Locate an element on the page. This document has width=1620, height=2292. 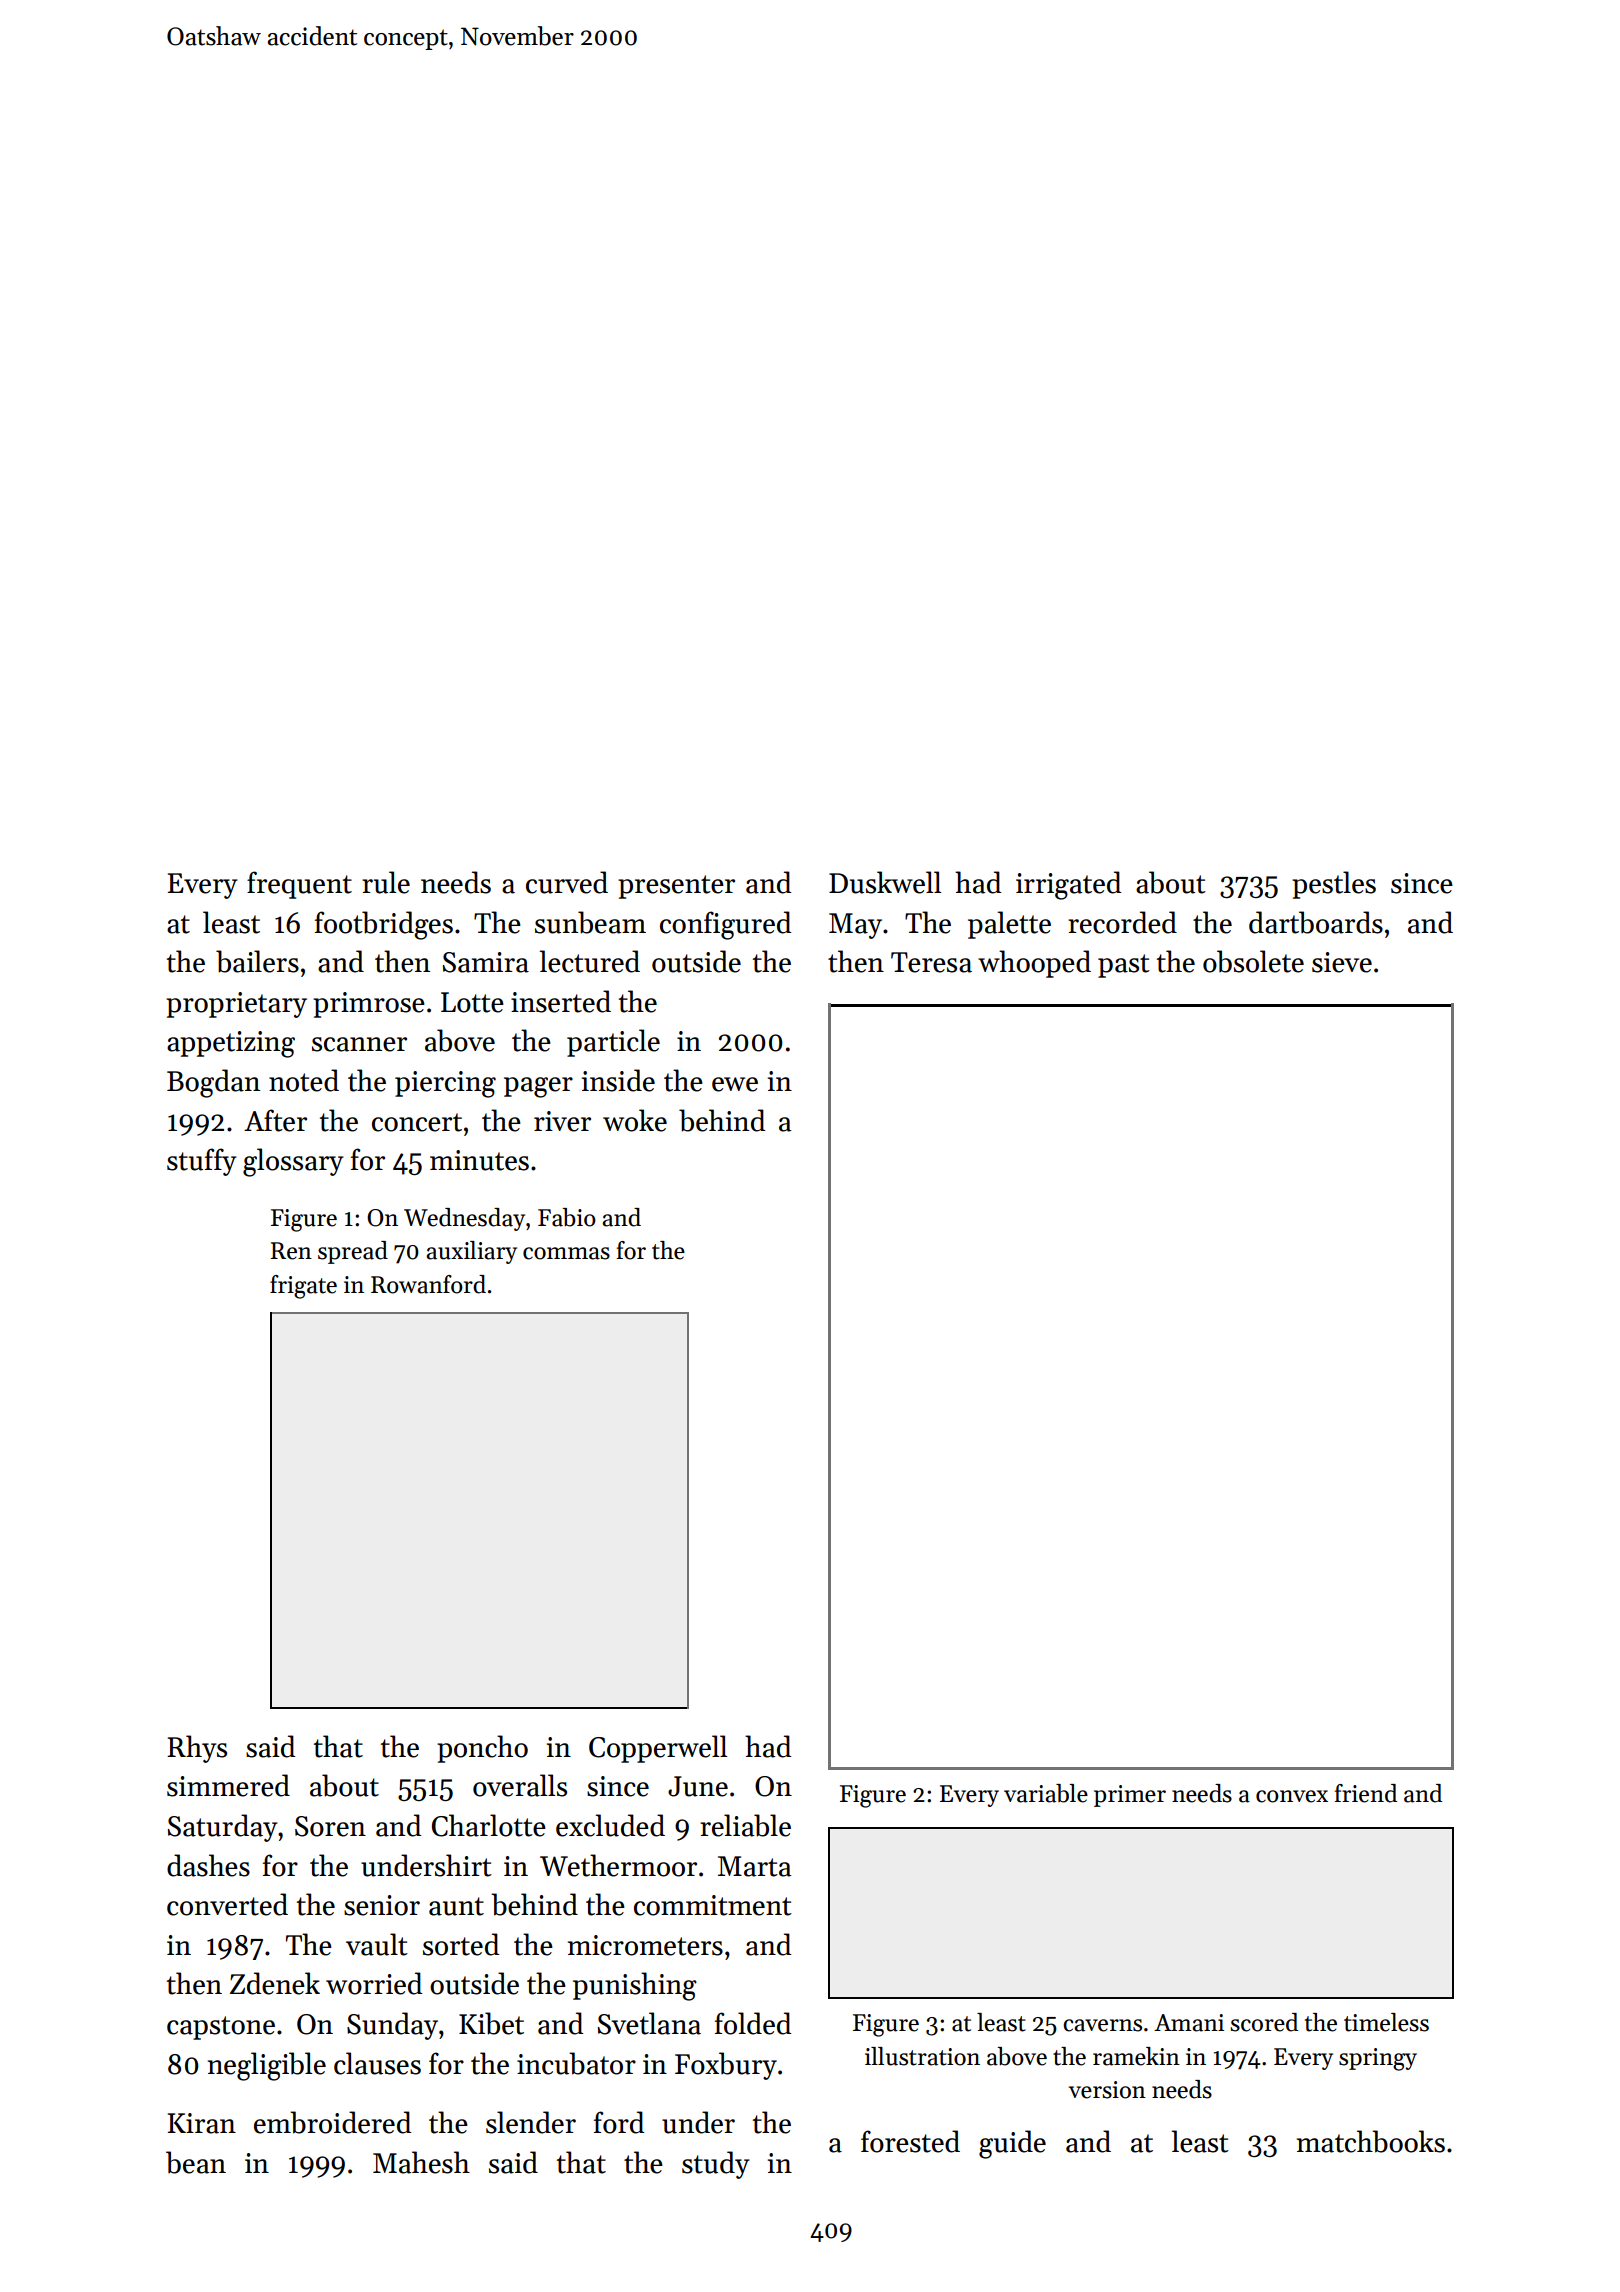
friend is located at coordinates (1366, 1793).
